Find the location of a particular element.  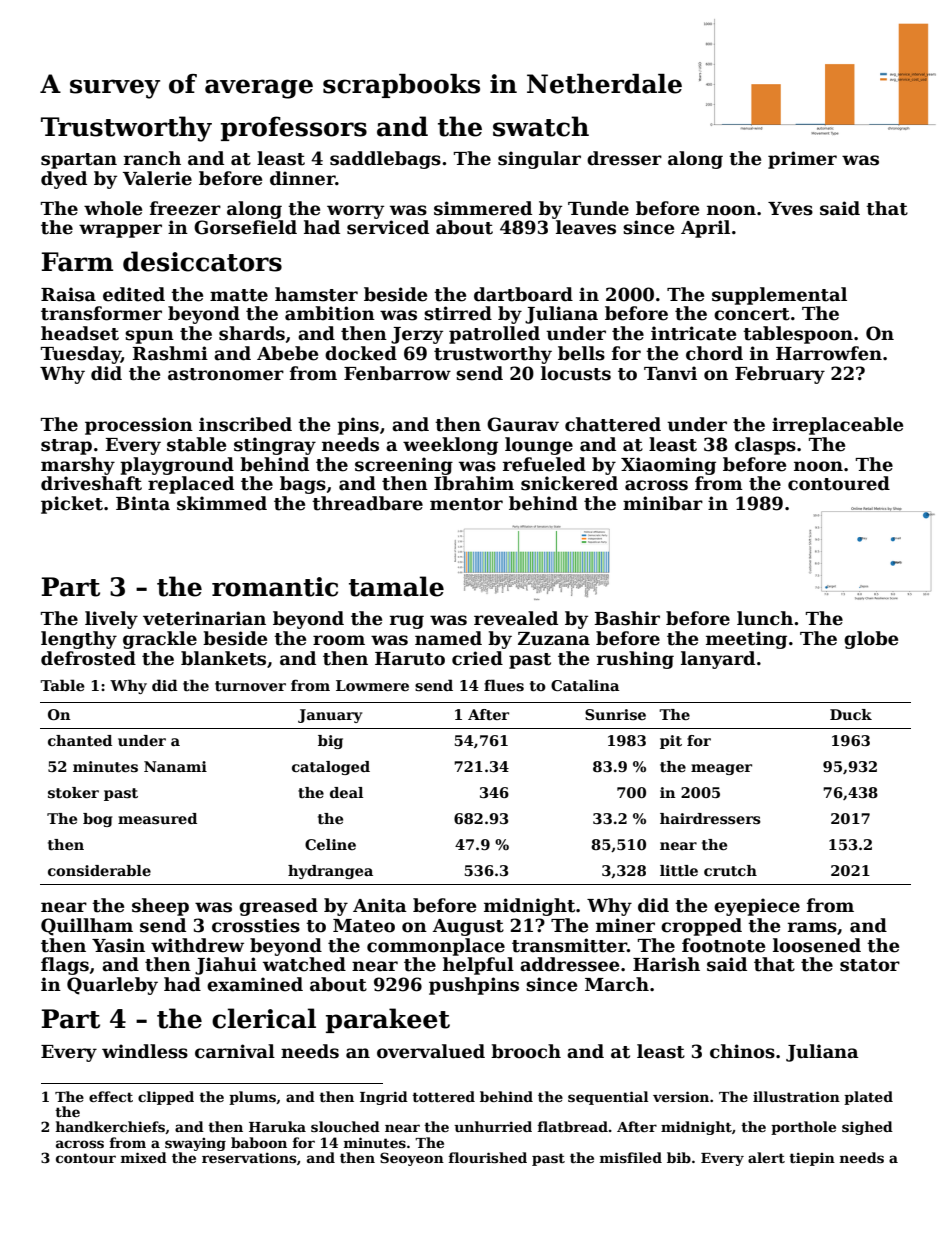

ranch is located at coordinates (152, 158).
